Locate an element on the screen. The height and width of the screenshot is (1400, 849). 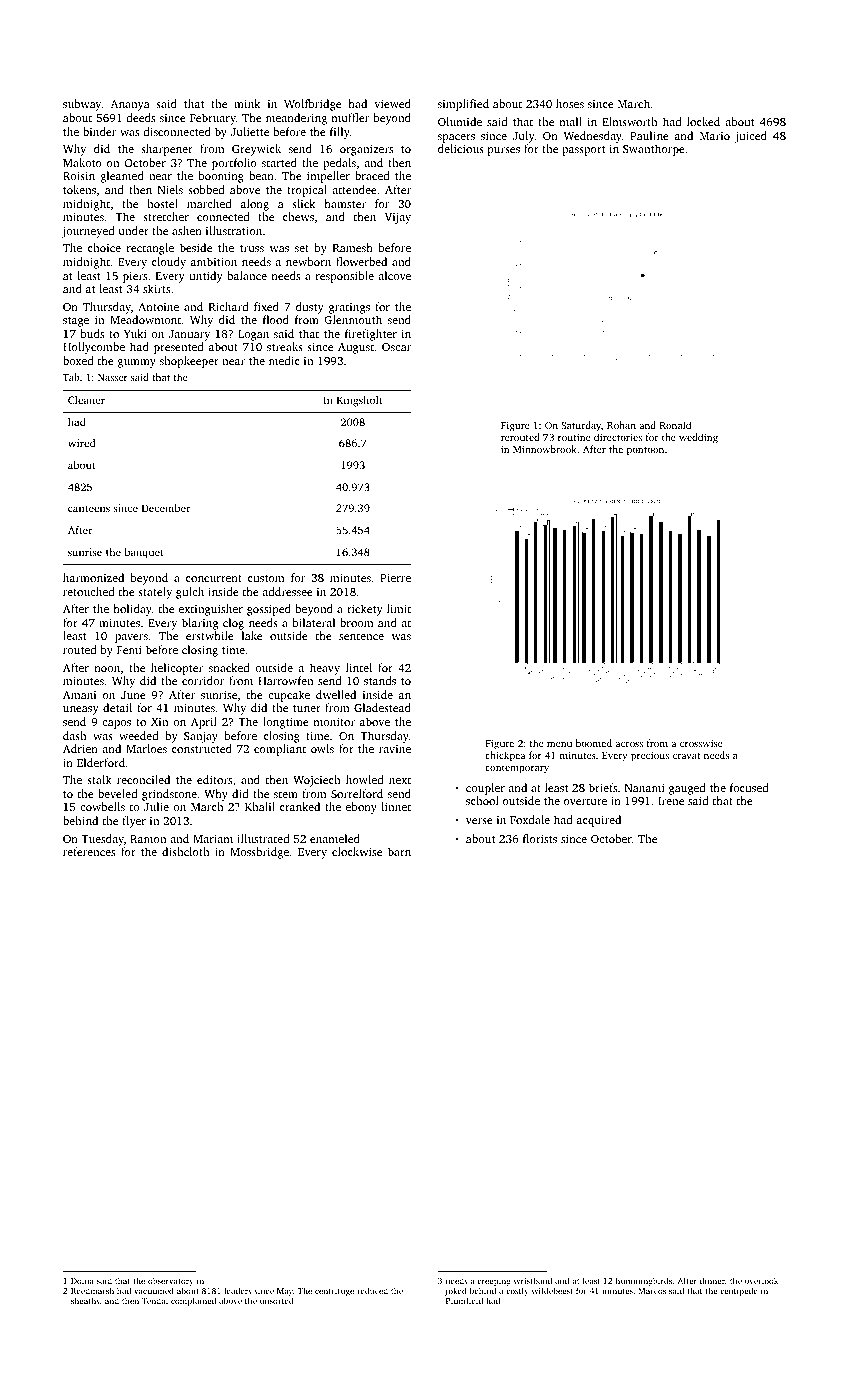
Doina is located at coordinates (82, 1281).
